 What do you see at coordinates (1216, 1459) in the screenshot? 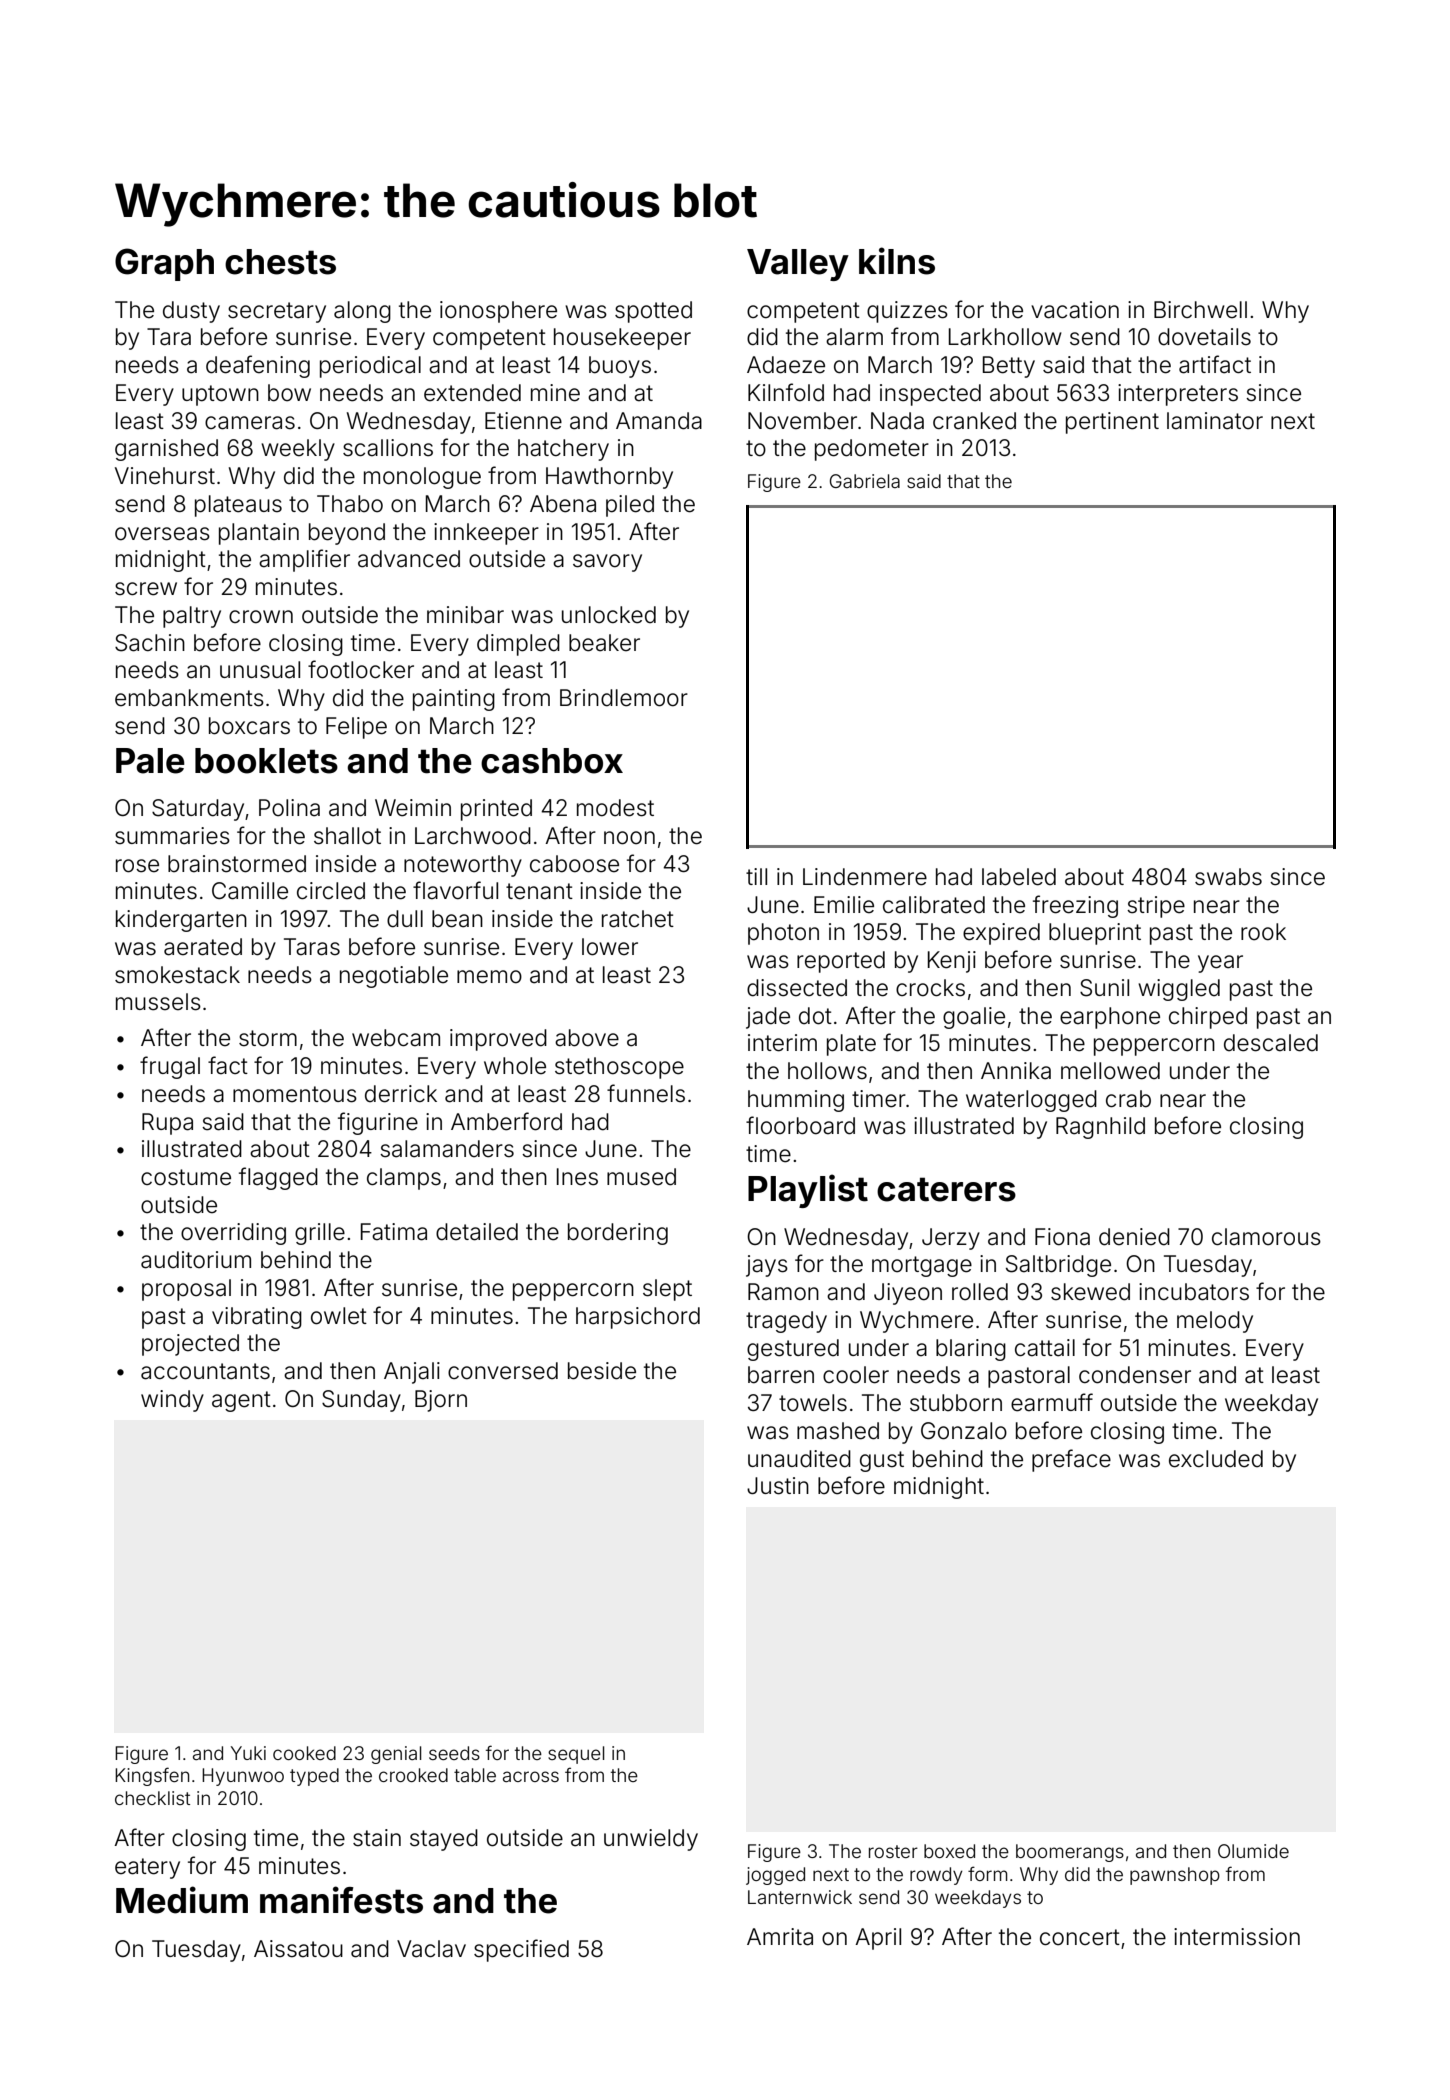
I see `excluded` at bounding box center [1216, 1459].
